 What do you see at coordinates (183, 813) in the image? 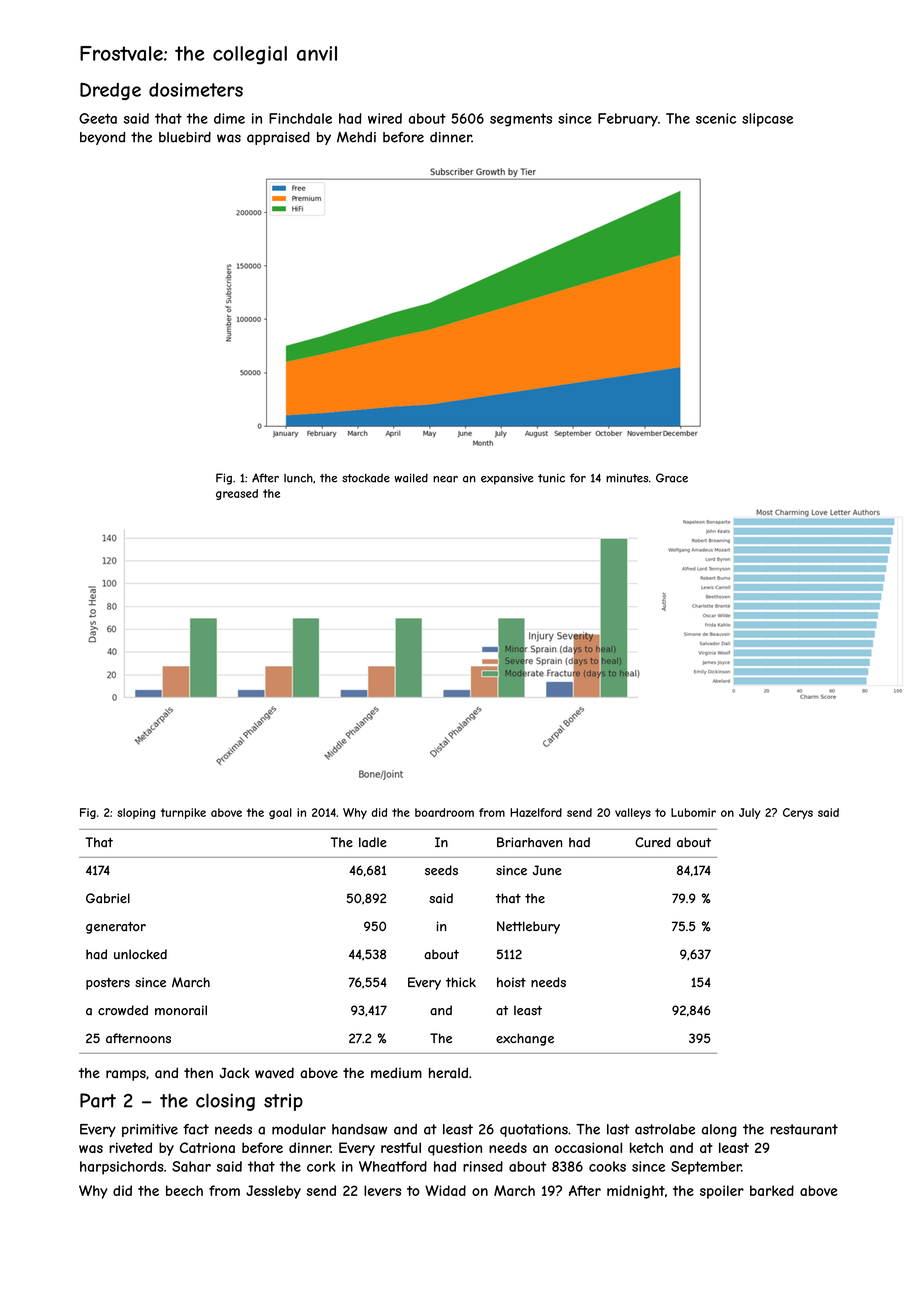
I see `turnpike` at bounding box center [183, 813].
